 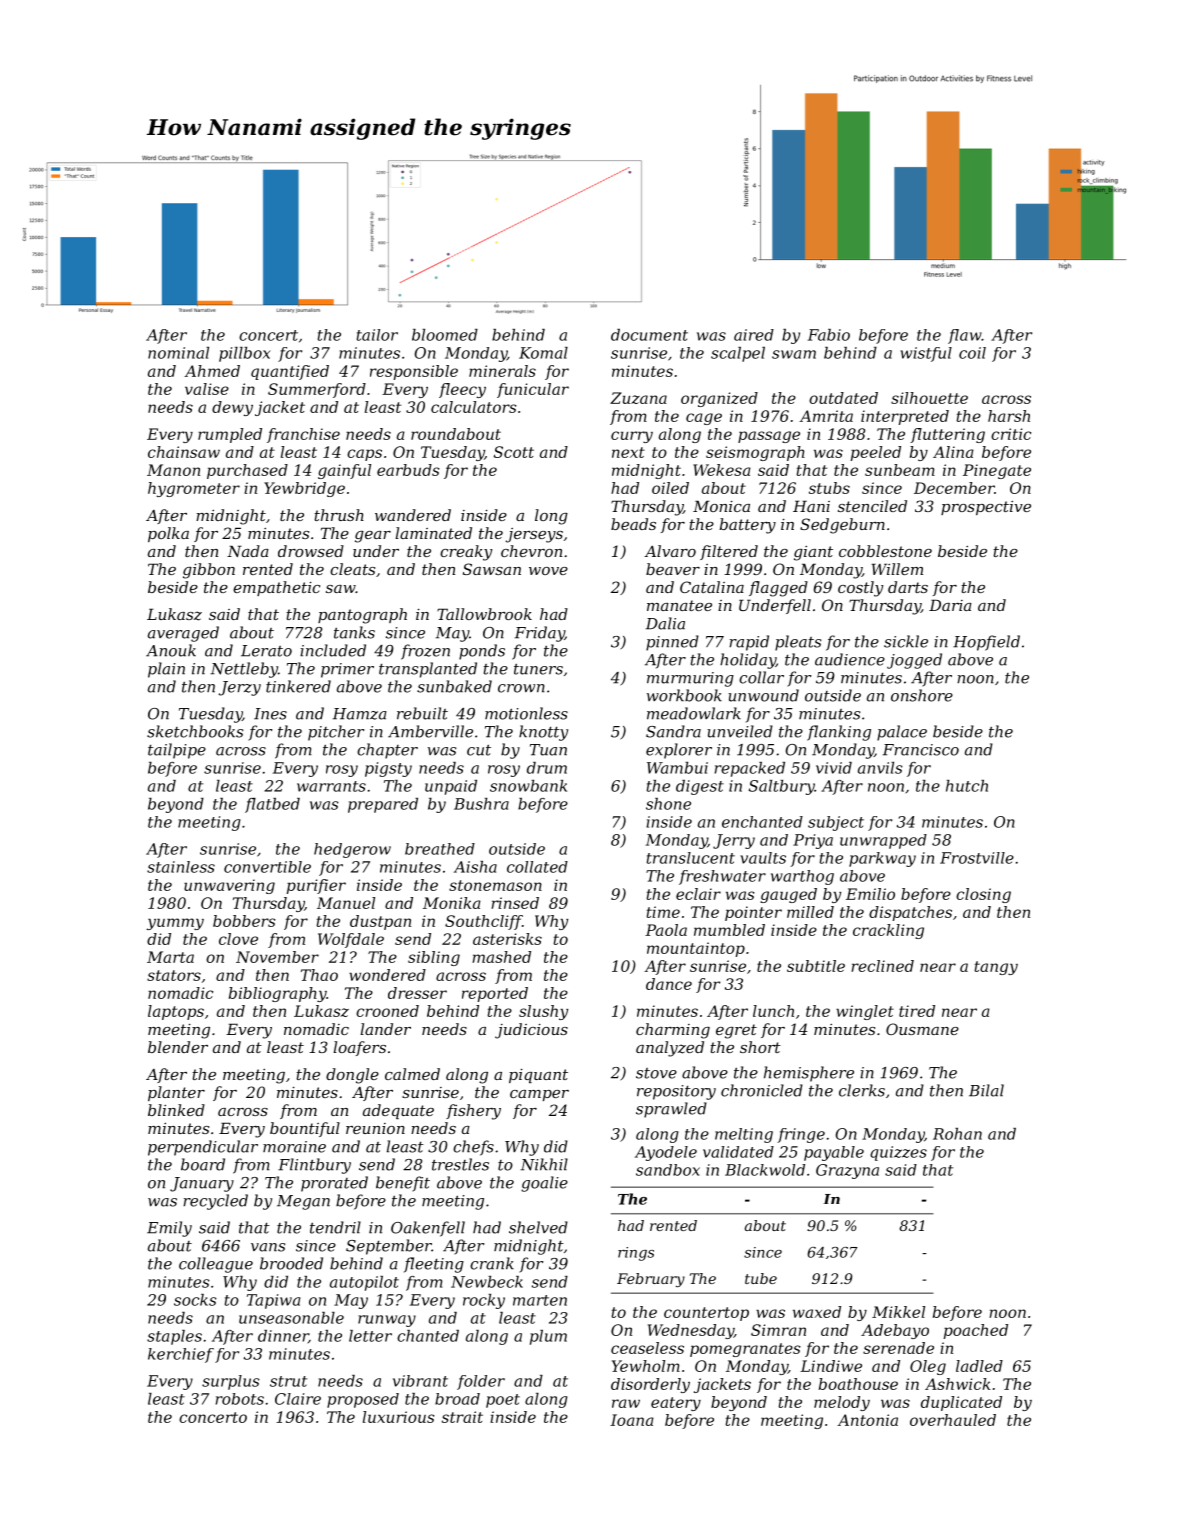 I want to click on bobbers, so click(x=244, y=921).
